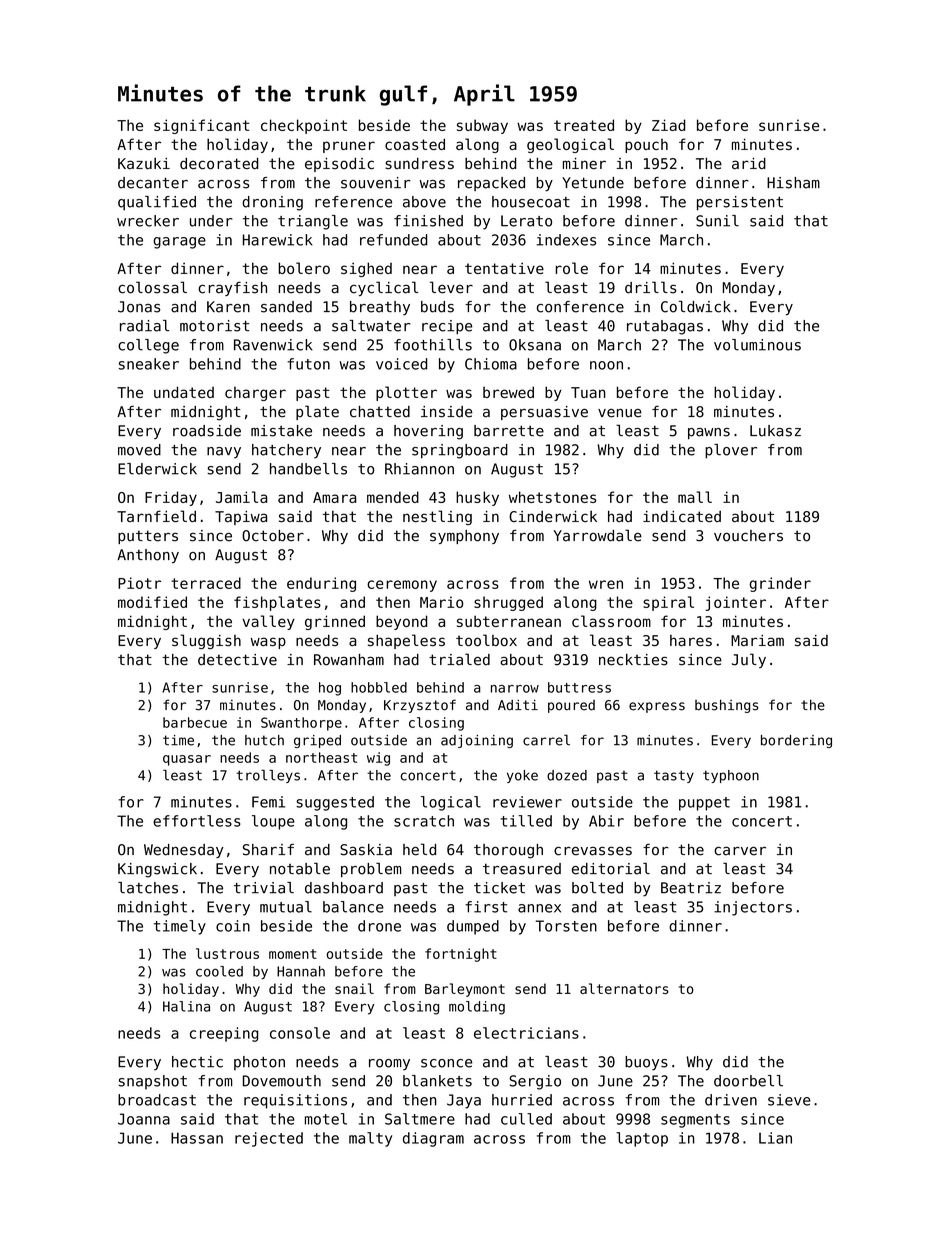 The image size is (952, 1233). What do you see at coordinates (757, 345) in the document?
I see `voluminous` at bounding box center [757, 345].
